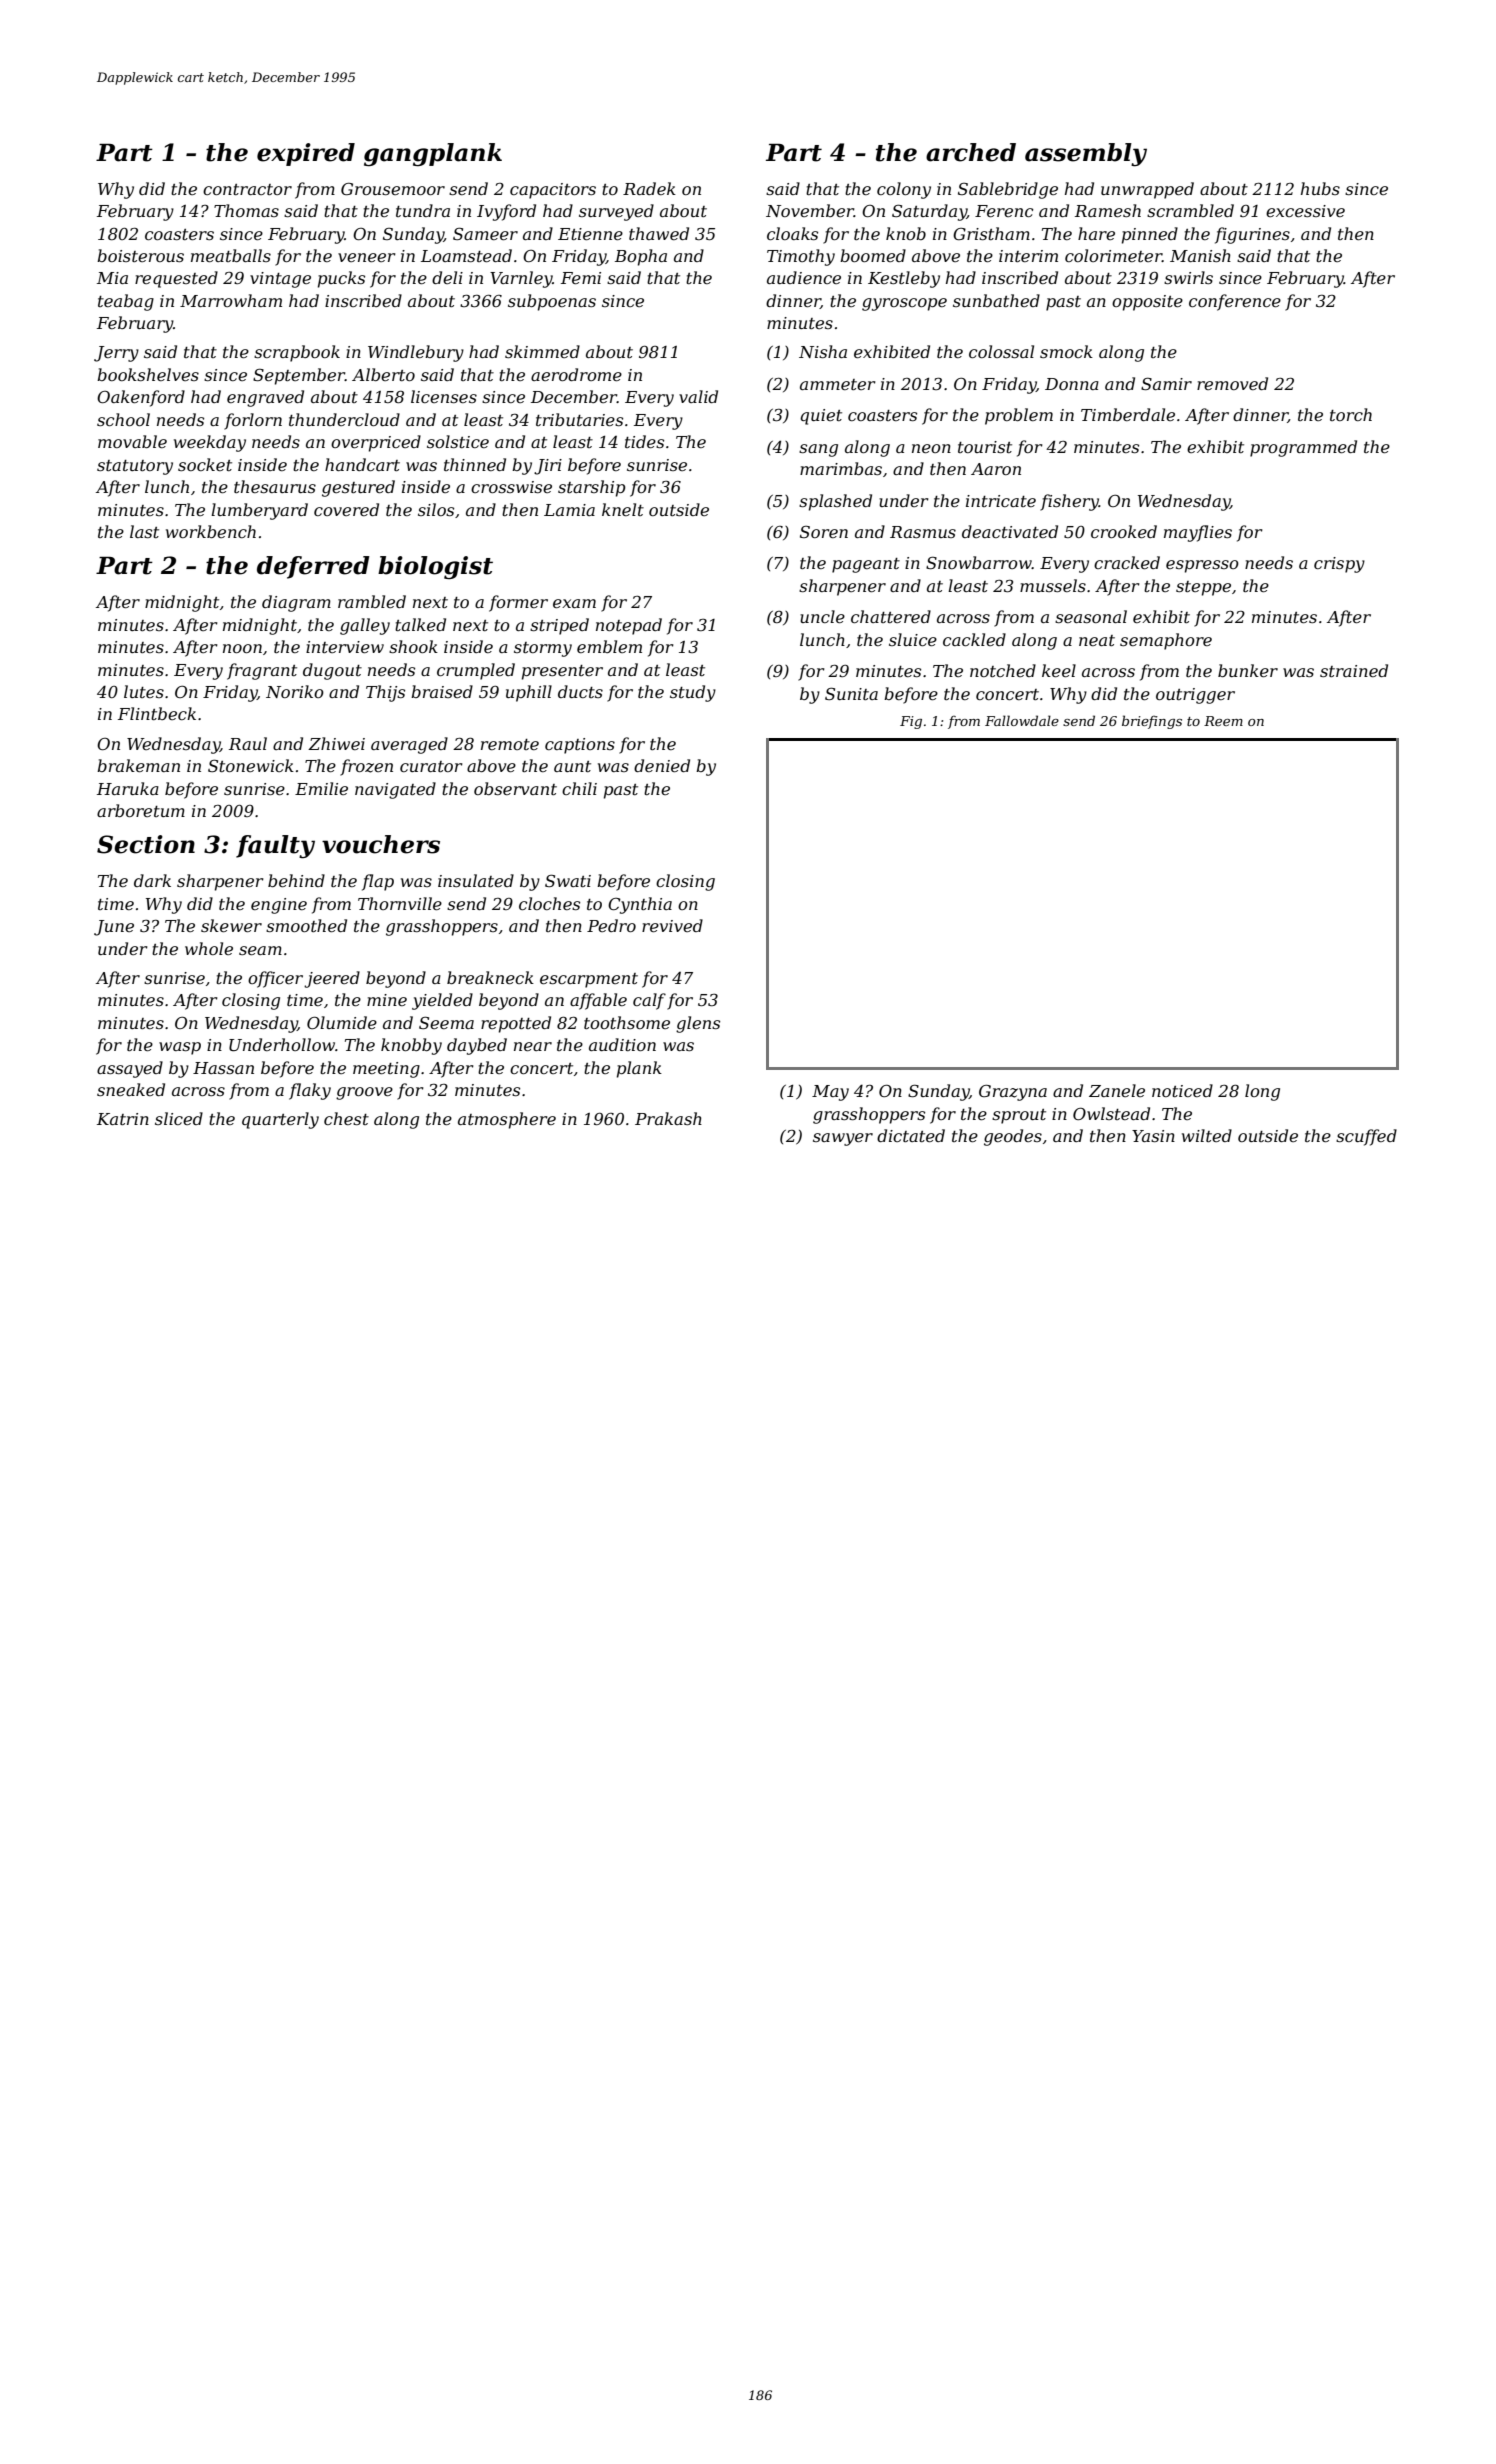 The image size is (1496, 2464). Describe the element at coordinates (810, 210) in the document. I see `November` at that location.
